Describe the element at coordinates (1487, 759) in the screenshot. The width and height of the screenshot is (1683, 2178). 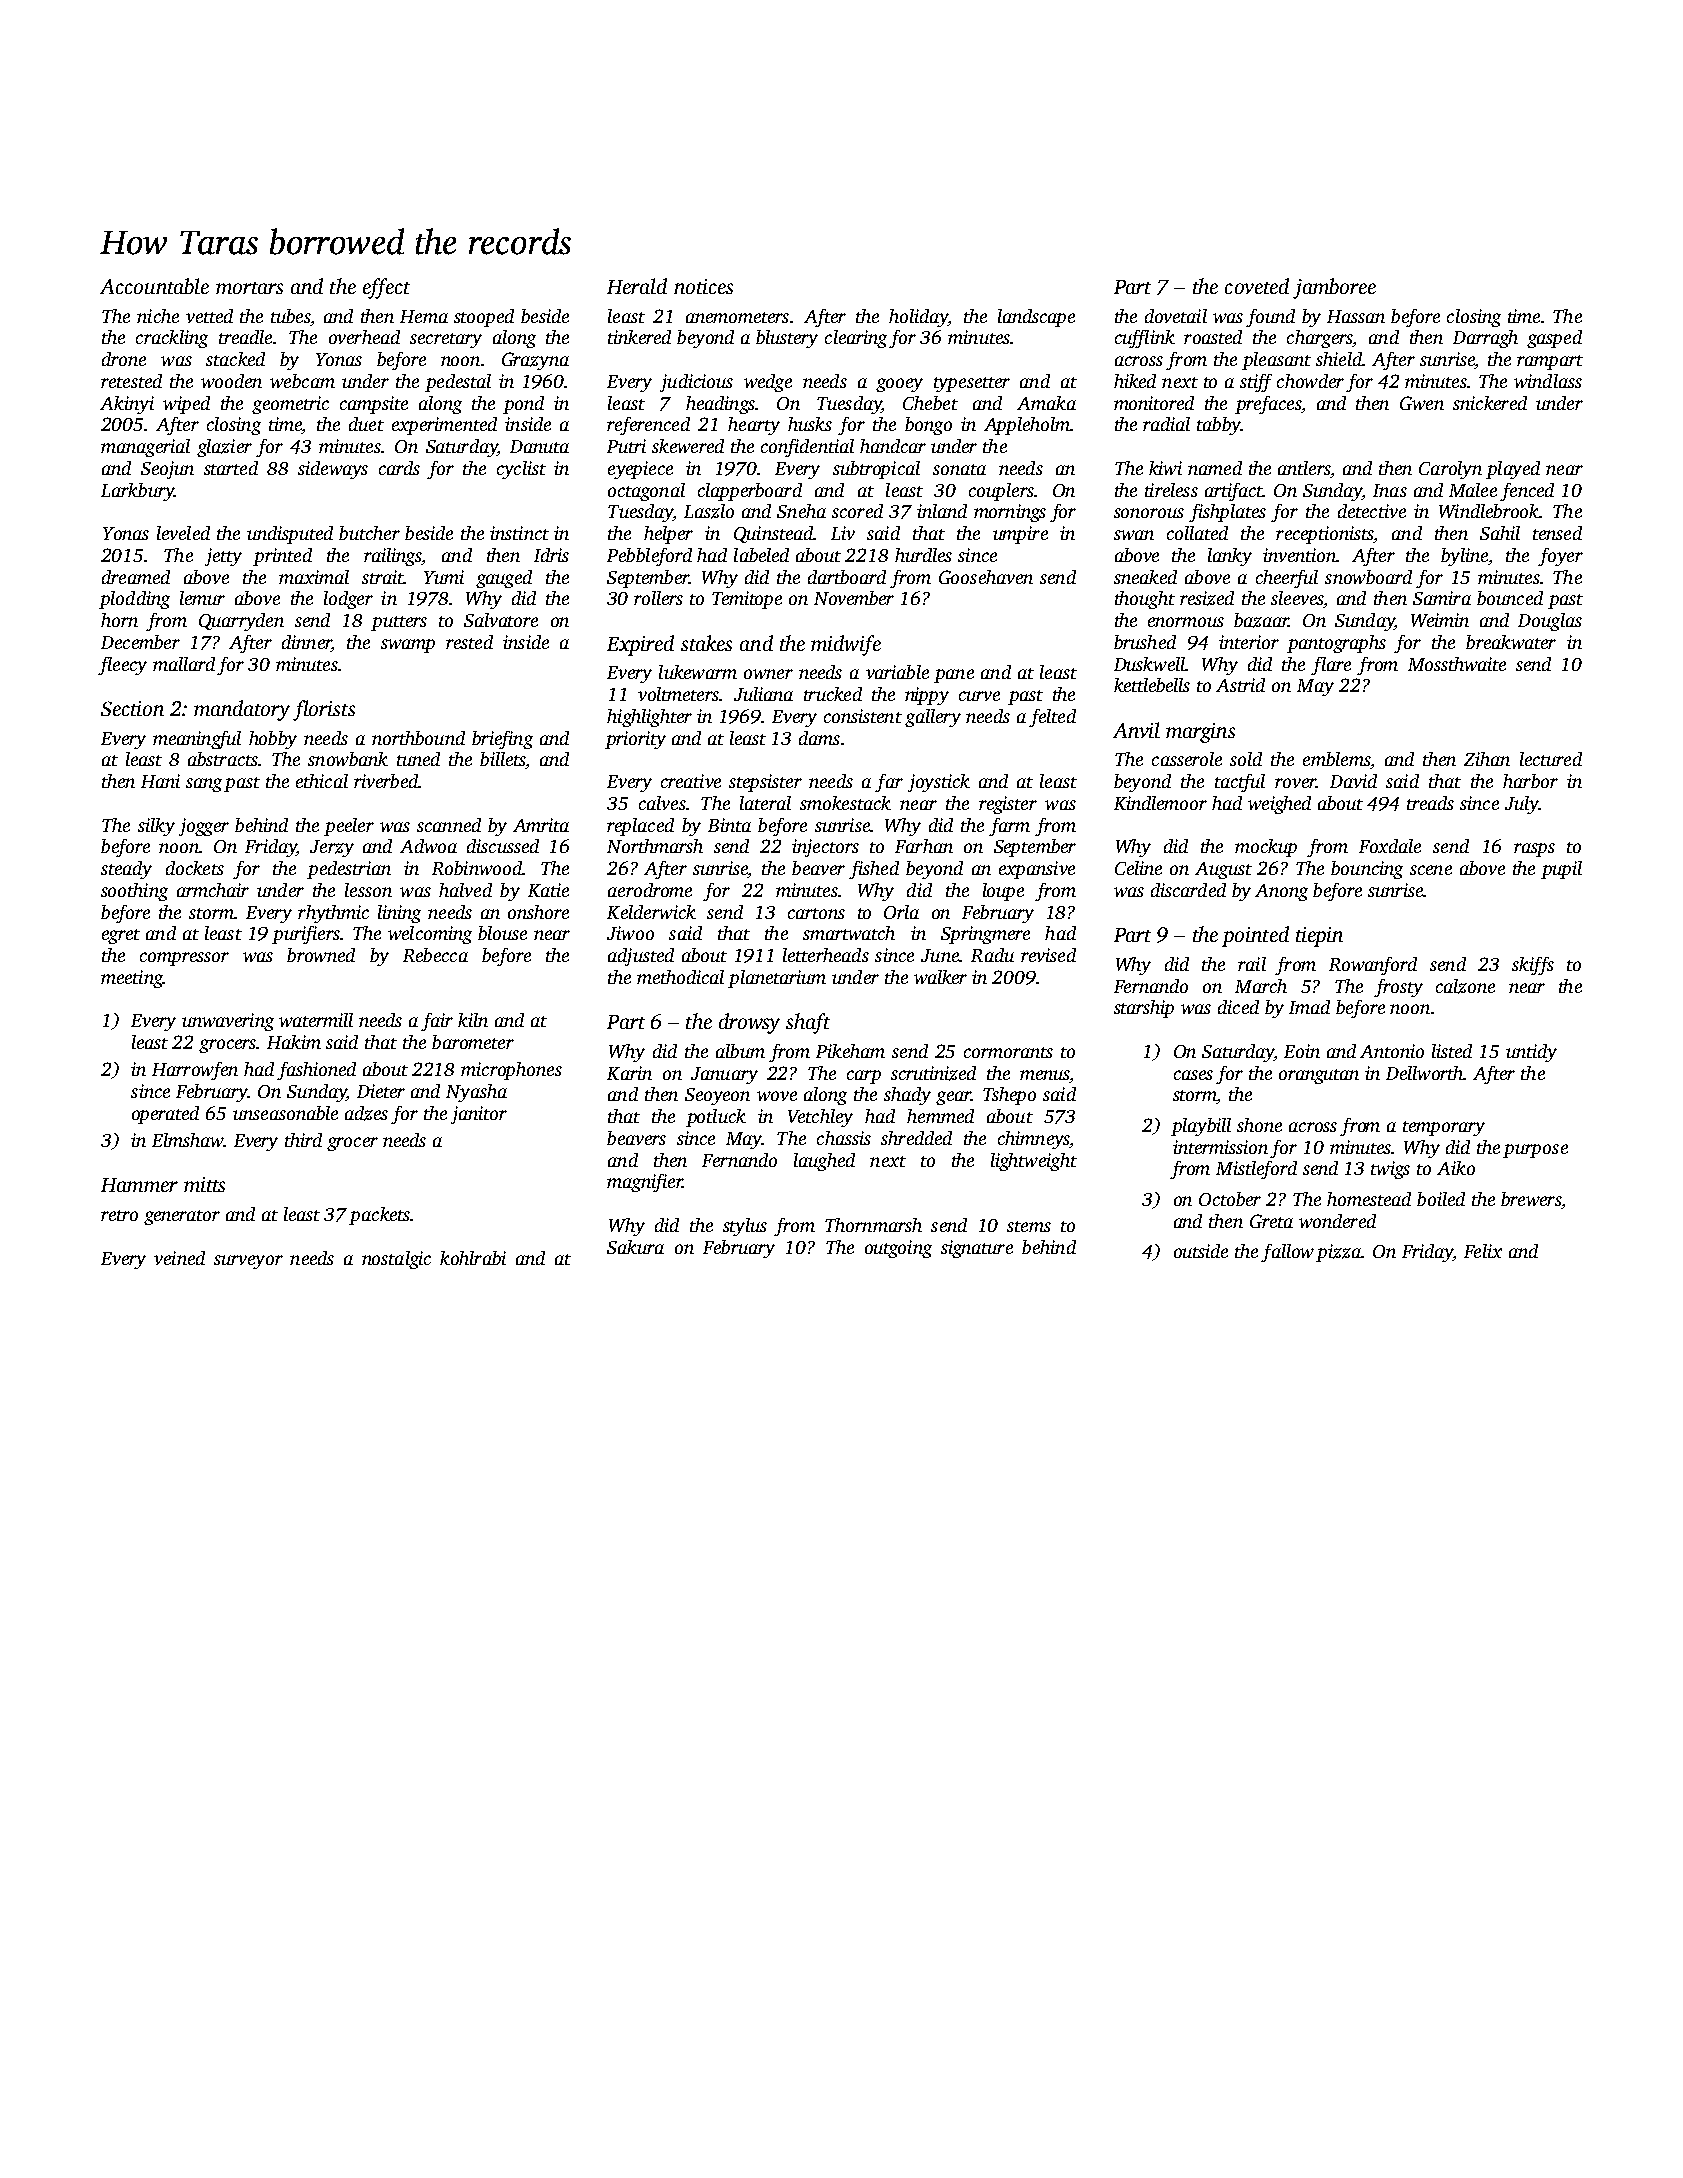
I see `Zihan` at that location.
